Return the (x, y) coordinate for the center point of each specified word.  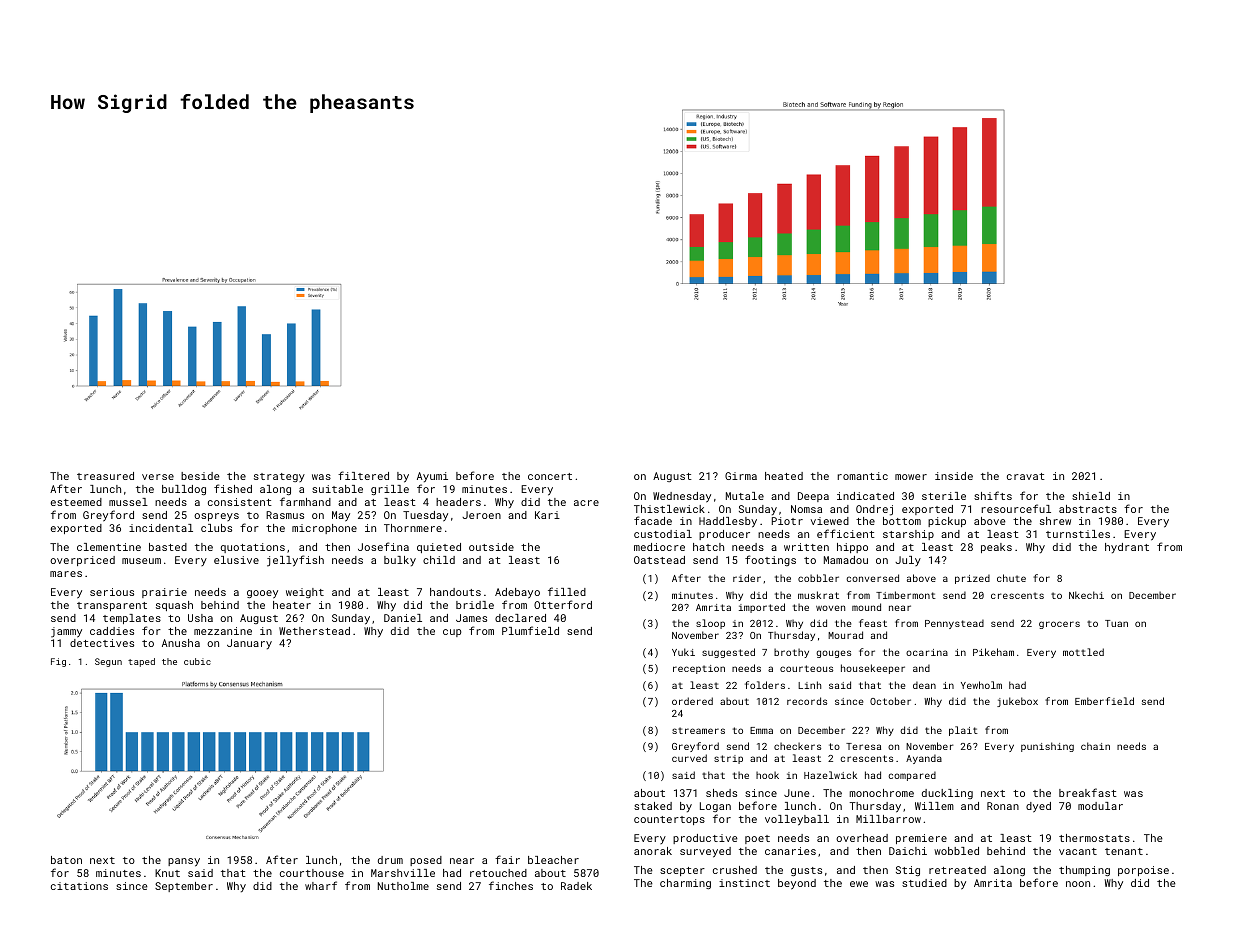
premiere (921, 839)
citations (79, 886)
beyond (797, 884)
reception (699, 669)
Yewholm (981, 685)
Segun (108, 662)
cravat (1026, 476)
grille (390, 490)
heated (784, 476)
